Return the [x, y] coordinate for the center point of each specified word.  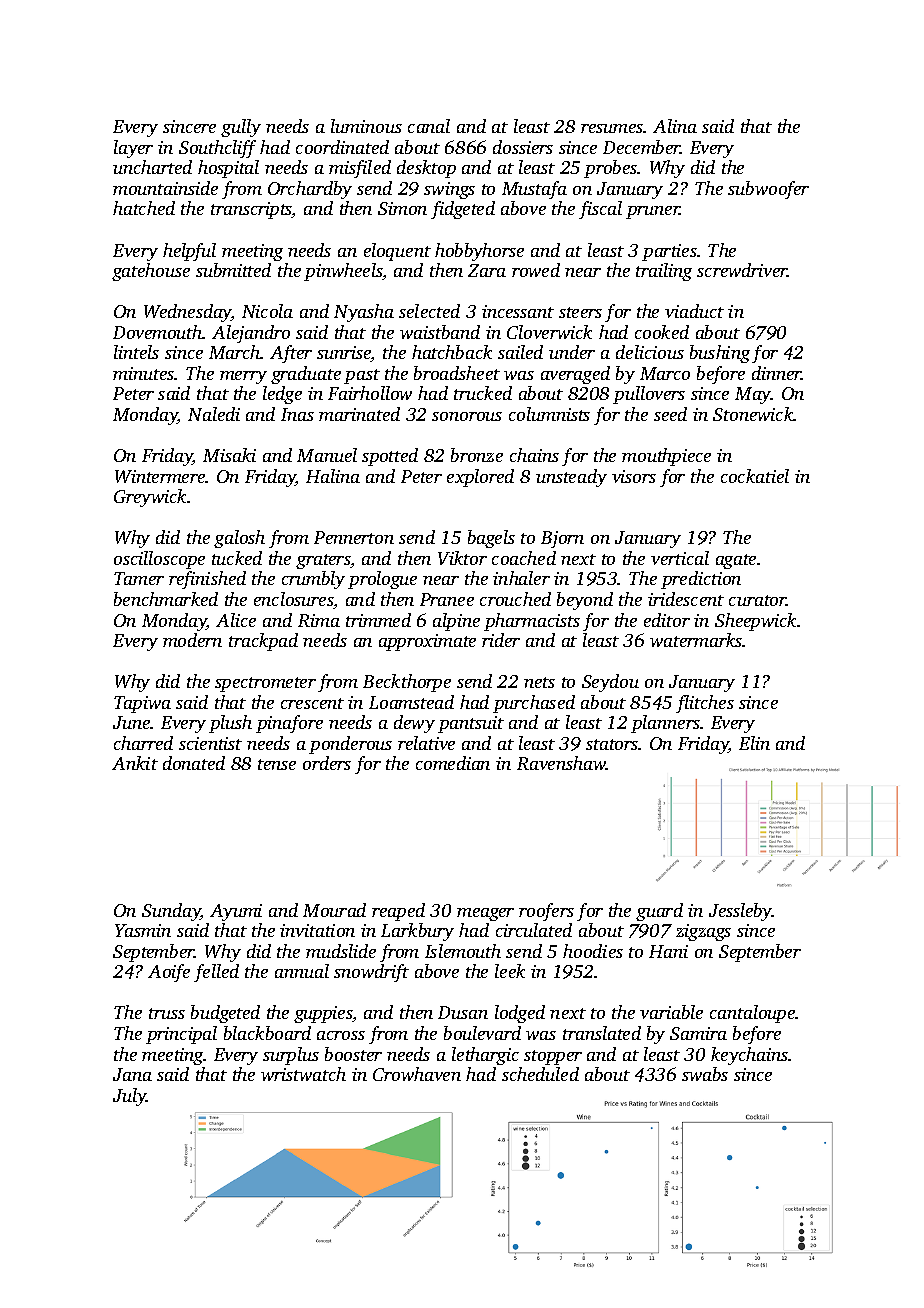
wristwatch [303, 1074]
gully [241, 128]
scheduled [540, 1074]
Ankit [135, 763]
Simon [402, 208]
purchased [534, 704]
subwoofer [768, 190]
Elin [754, 743]
